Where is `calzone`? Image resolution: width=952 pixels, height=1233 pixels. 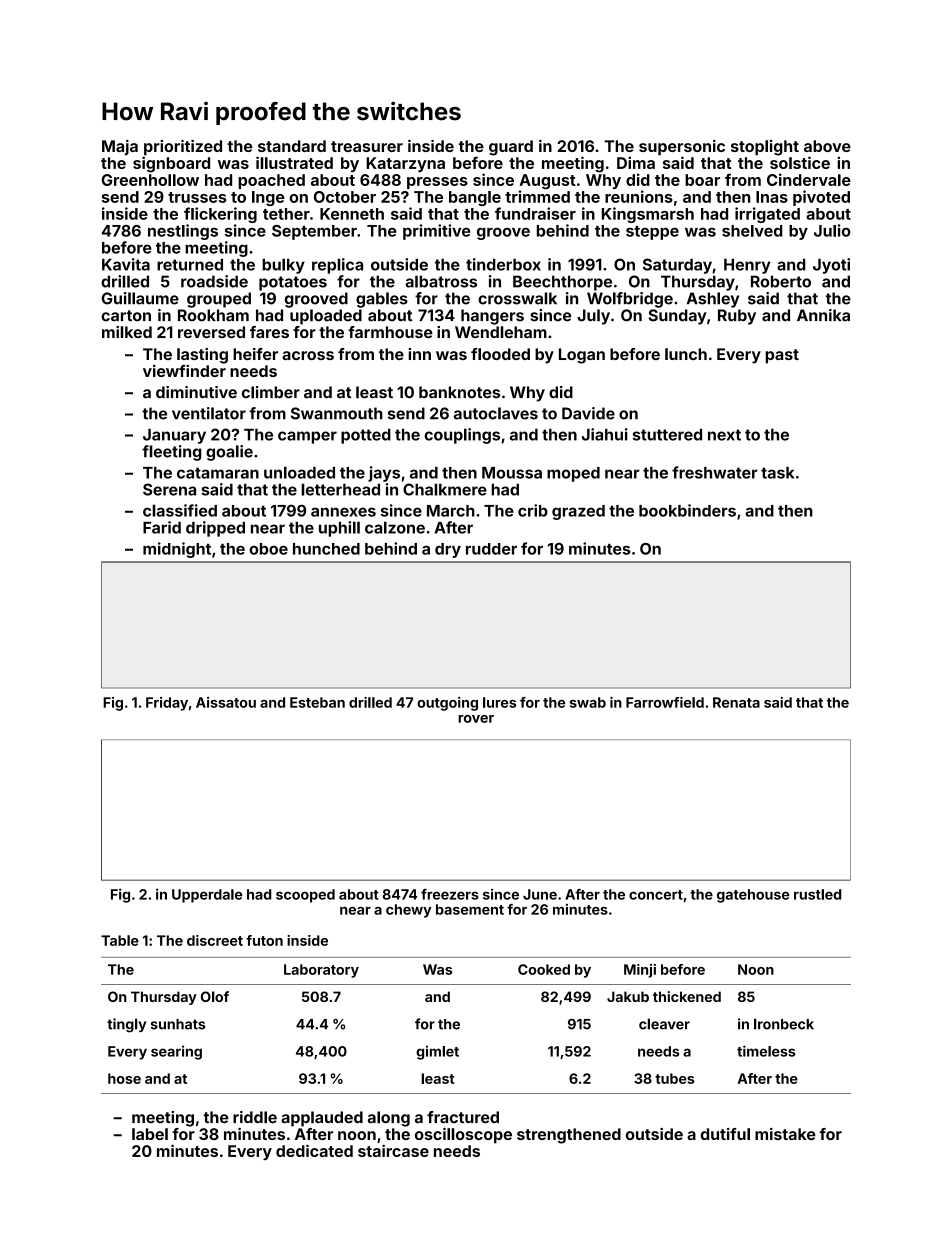
calzone is located at coordinates (395, 527).
